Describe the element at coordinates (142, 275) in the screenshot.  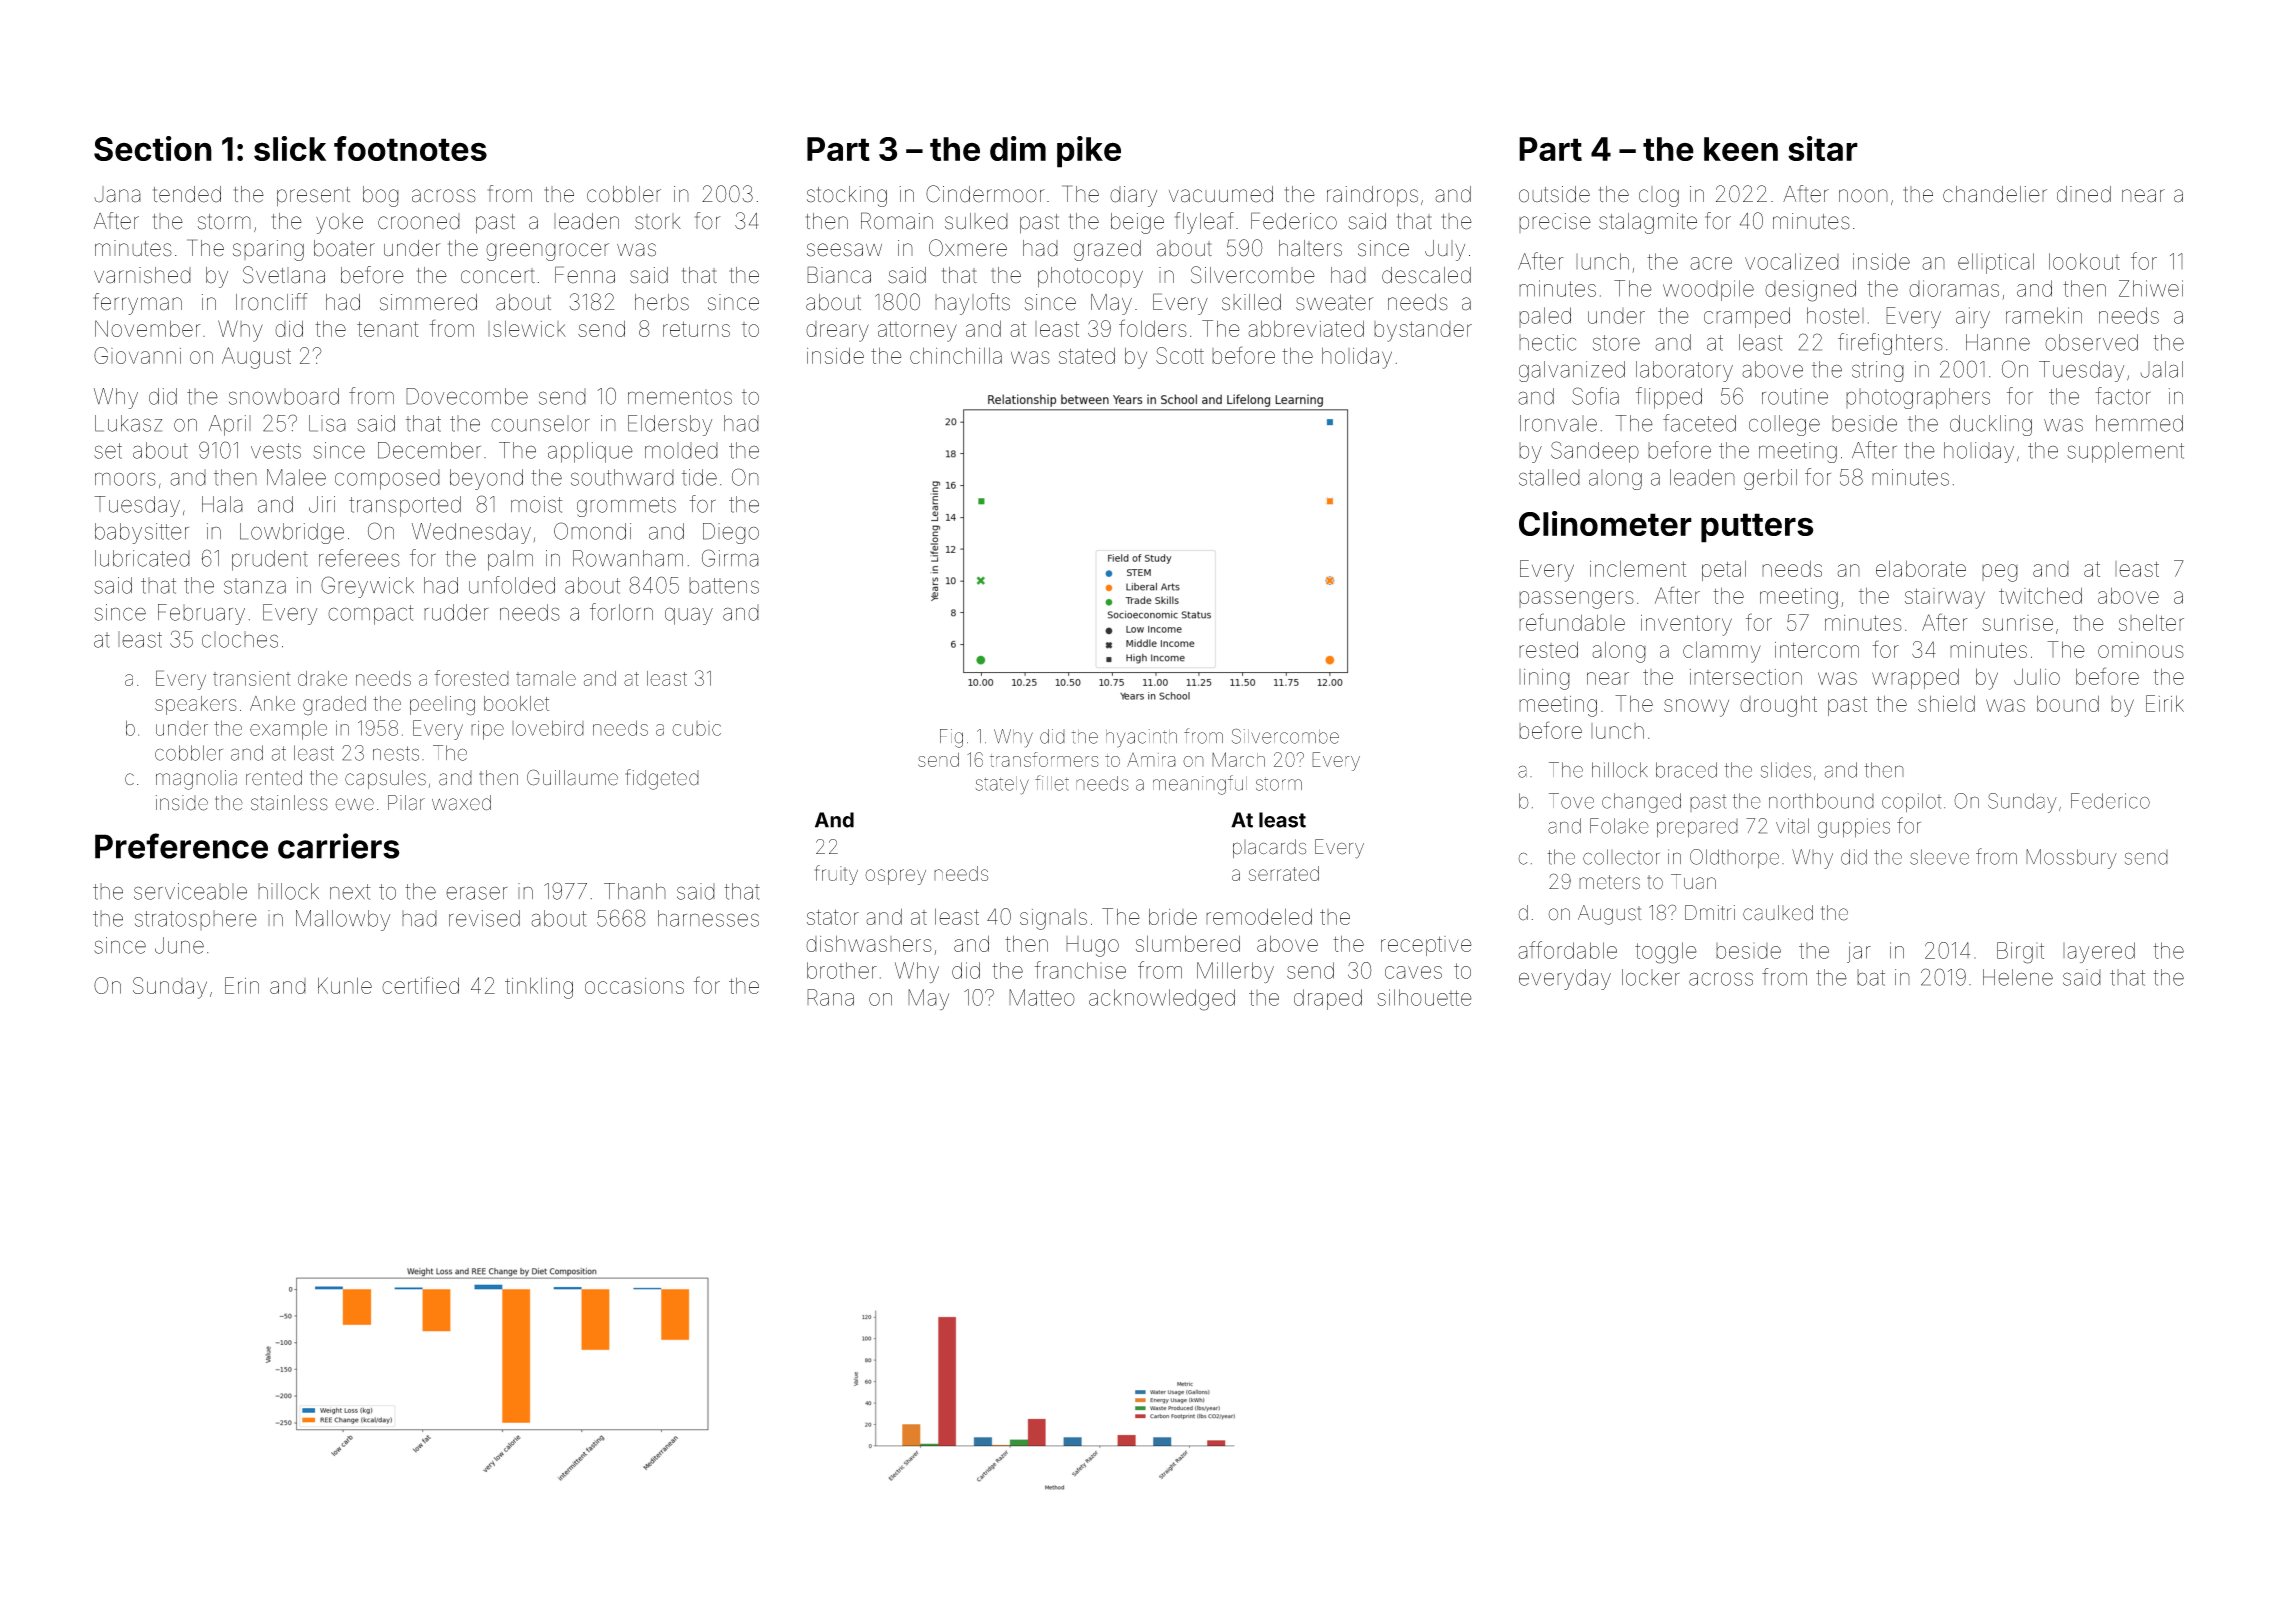
I see `varnished` at that location.
